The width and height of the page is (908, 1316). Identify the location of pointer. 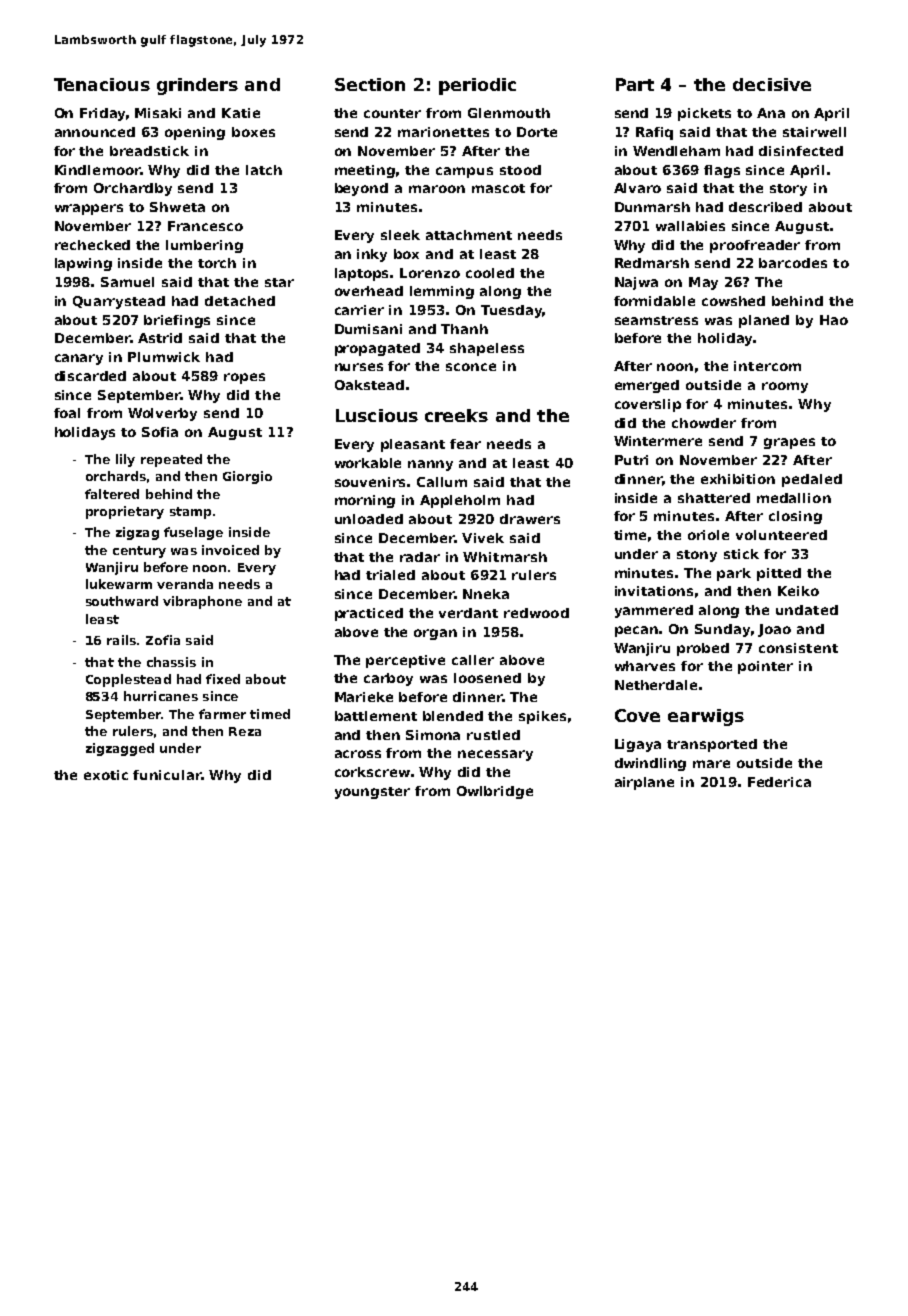
(765, 667).
